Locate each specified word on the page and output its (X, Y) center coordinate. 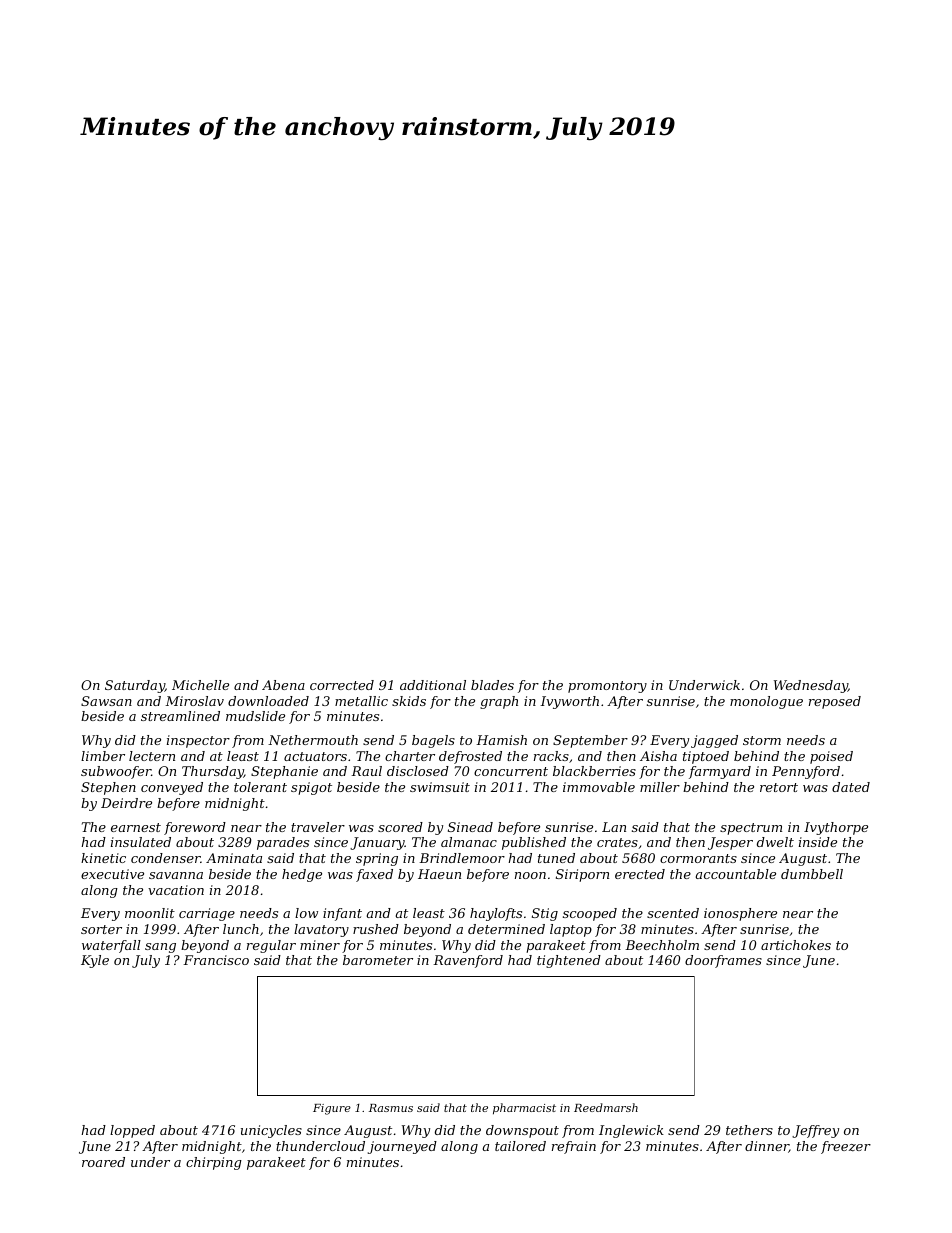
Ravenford (468, 961)
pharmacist (524, 1109)
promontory (607, 687)
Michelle (200, 685)
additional (433, 685)
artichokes (796, 945)
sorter (101, 929)
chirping (214, 1163)
